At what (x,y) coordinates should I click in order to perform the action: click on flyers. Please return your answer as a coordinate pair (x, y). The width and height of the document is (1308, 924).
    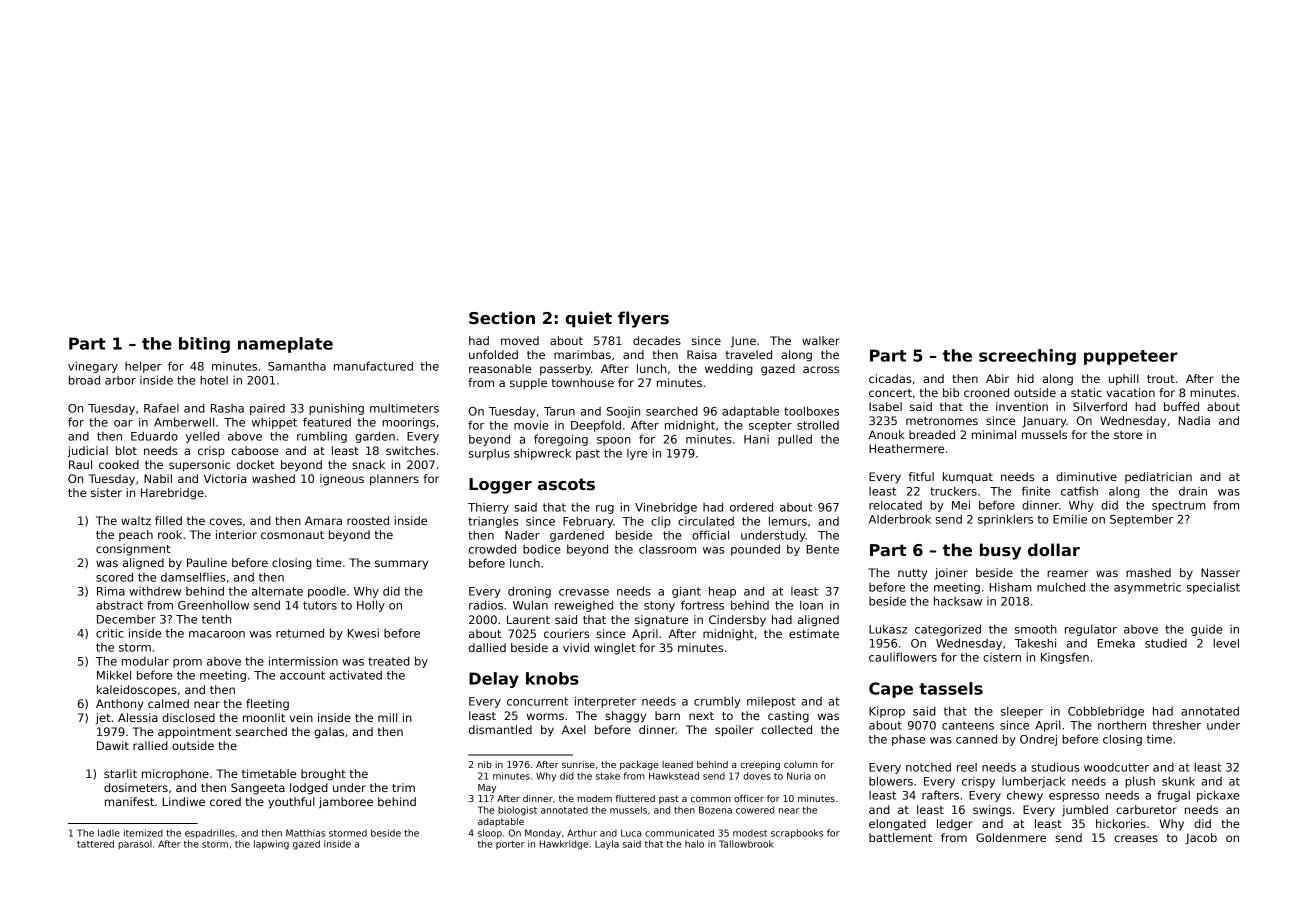
    Looking at the image, I should click on (643, 319).
